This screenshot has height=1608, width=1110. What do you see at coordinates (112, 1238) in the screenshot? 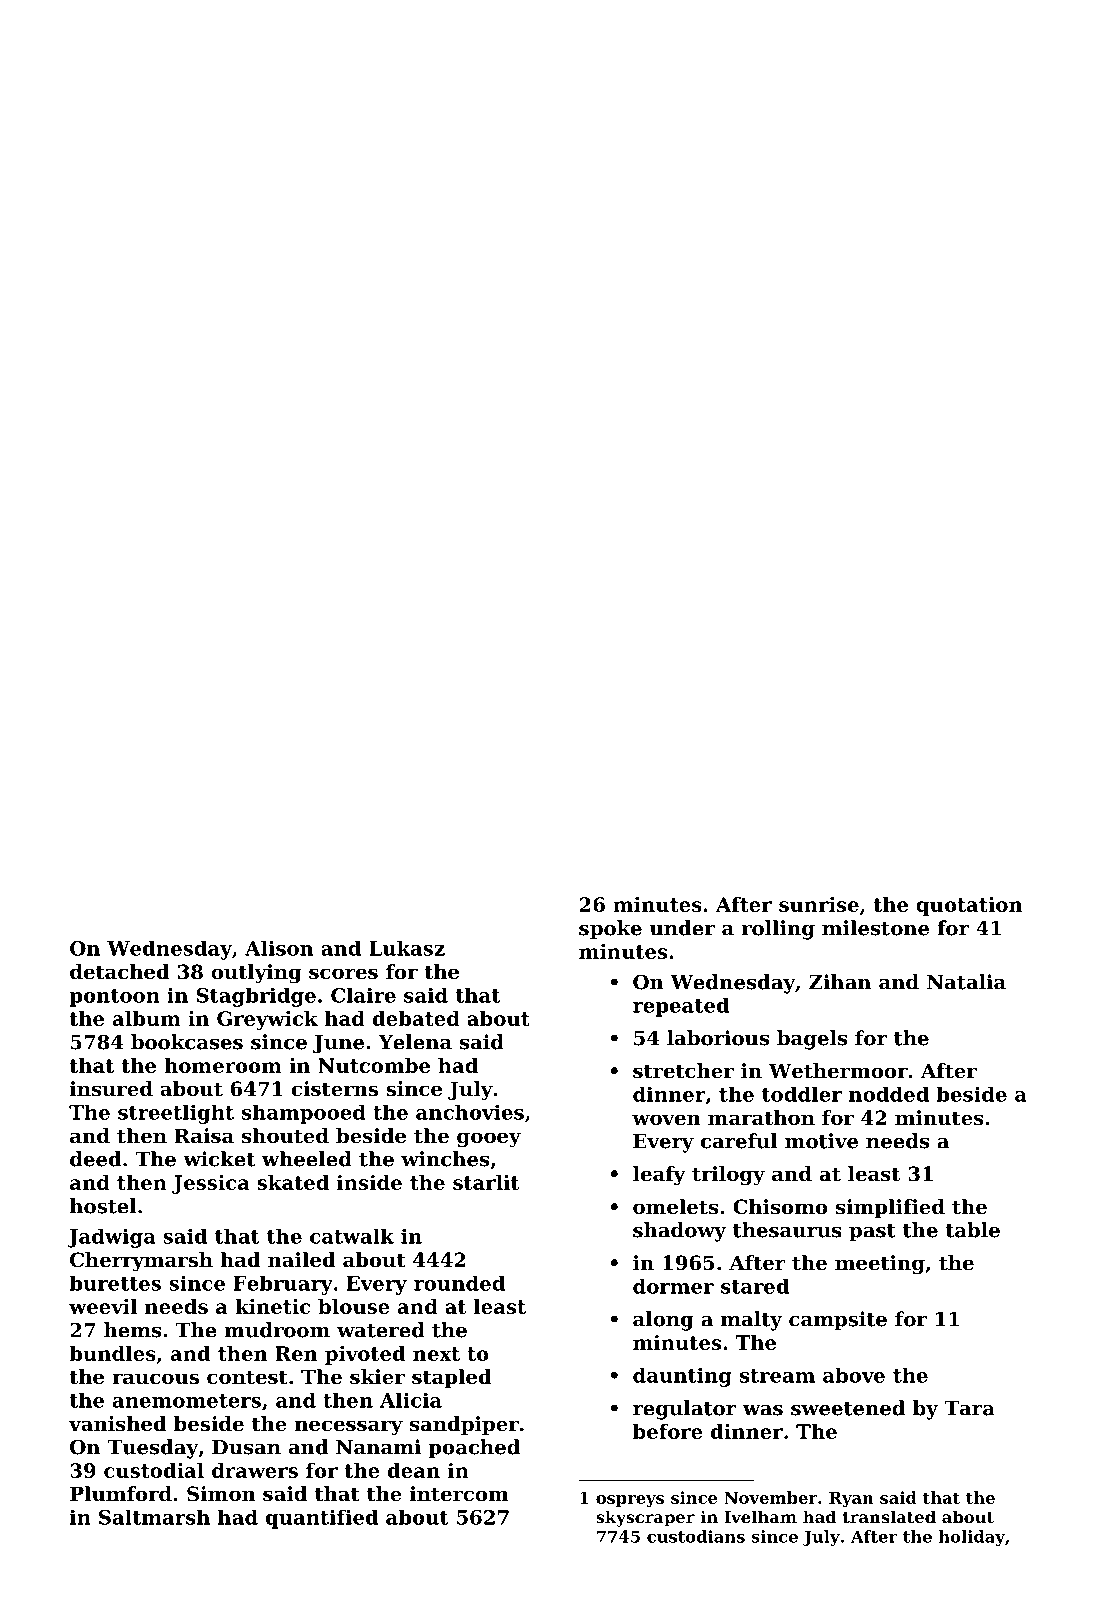
I see `Jadwiga` at bounding box center [112, 1238].
